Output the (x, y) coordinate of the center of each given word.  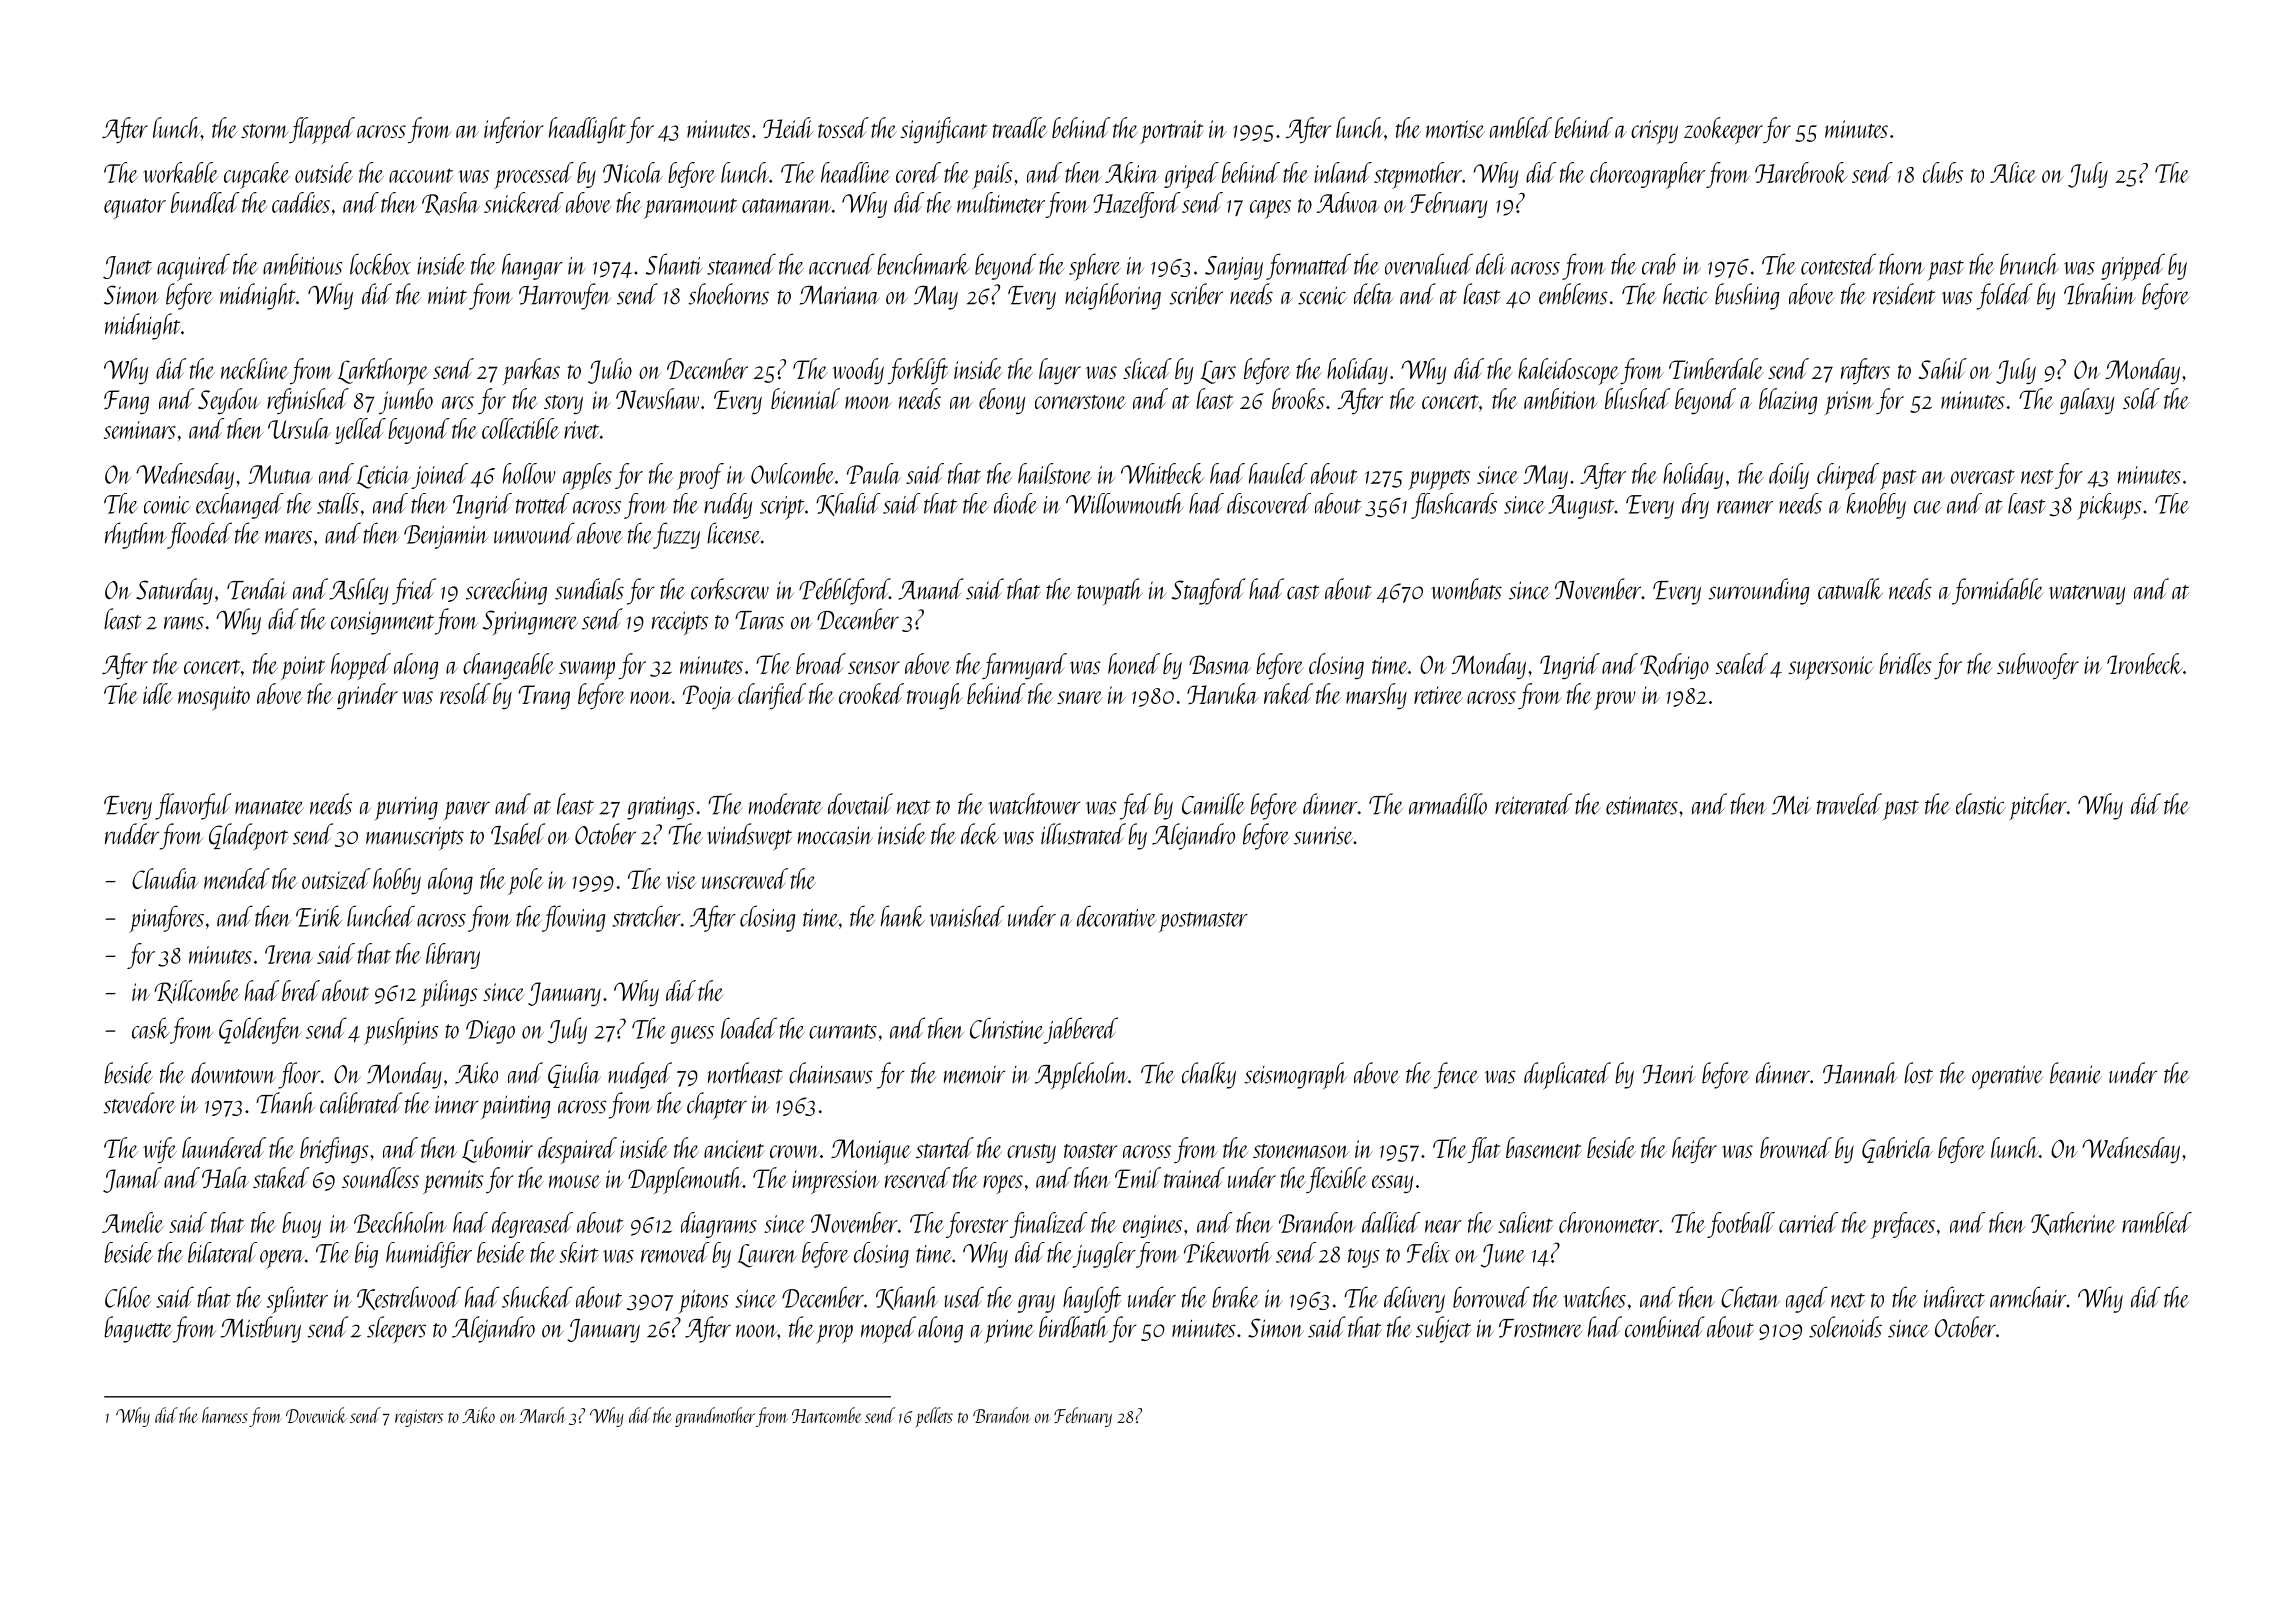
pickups (2109, 506)
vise (681, 880)
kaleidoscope (1568, 371)
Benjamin (446, 537)
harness (225, 1415)
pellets (934, 1417)
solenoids (1845, 1327)
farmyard (1024, 666)
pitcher (2038, 806)
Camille (1213, 804)
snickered (524, 202)
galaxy (2087, 401)
